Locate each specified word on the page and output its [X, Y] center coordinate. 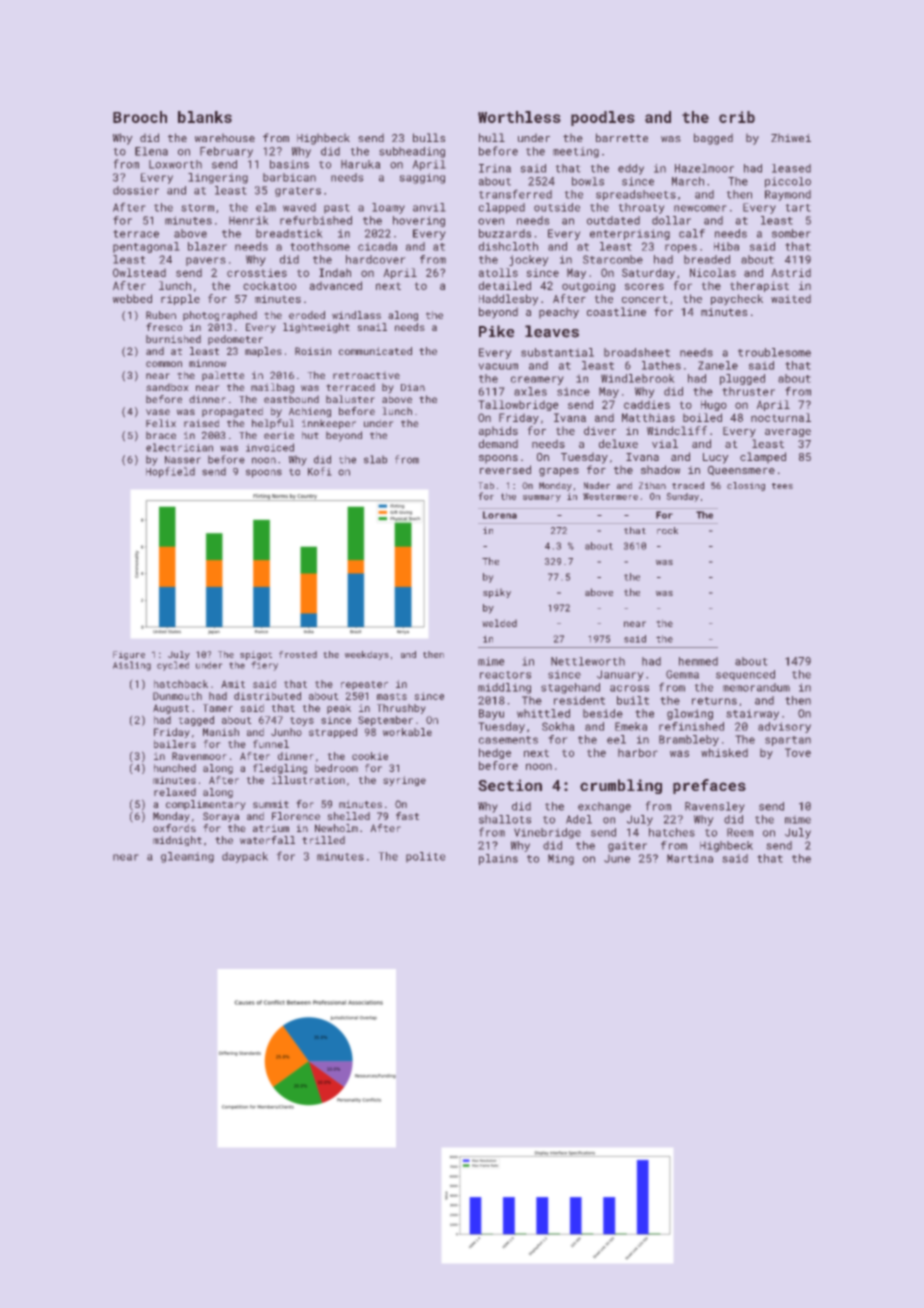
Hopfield [170, 472]
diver [600, 430]
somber [791, 233]
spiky [497, 593]
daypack [245, 857]
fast [407, 816]
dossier [136, 190]
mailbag [272, 388]
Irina [495, 168]
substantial [557, 352]
